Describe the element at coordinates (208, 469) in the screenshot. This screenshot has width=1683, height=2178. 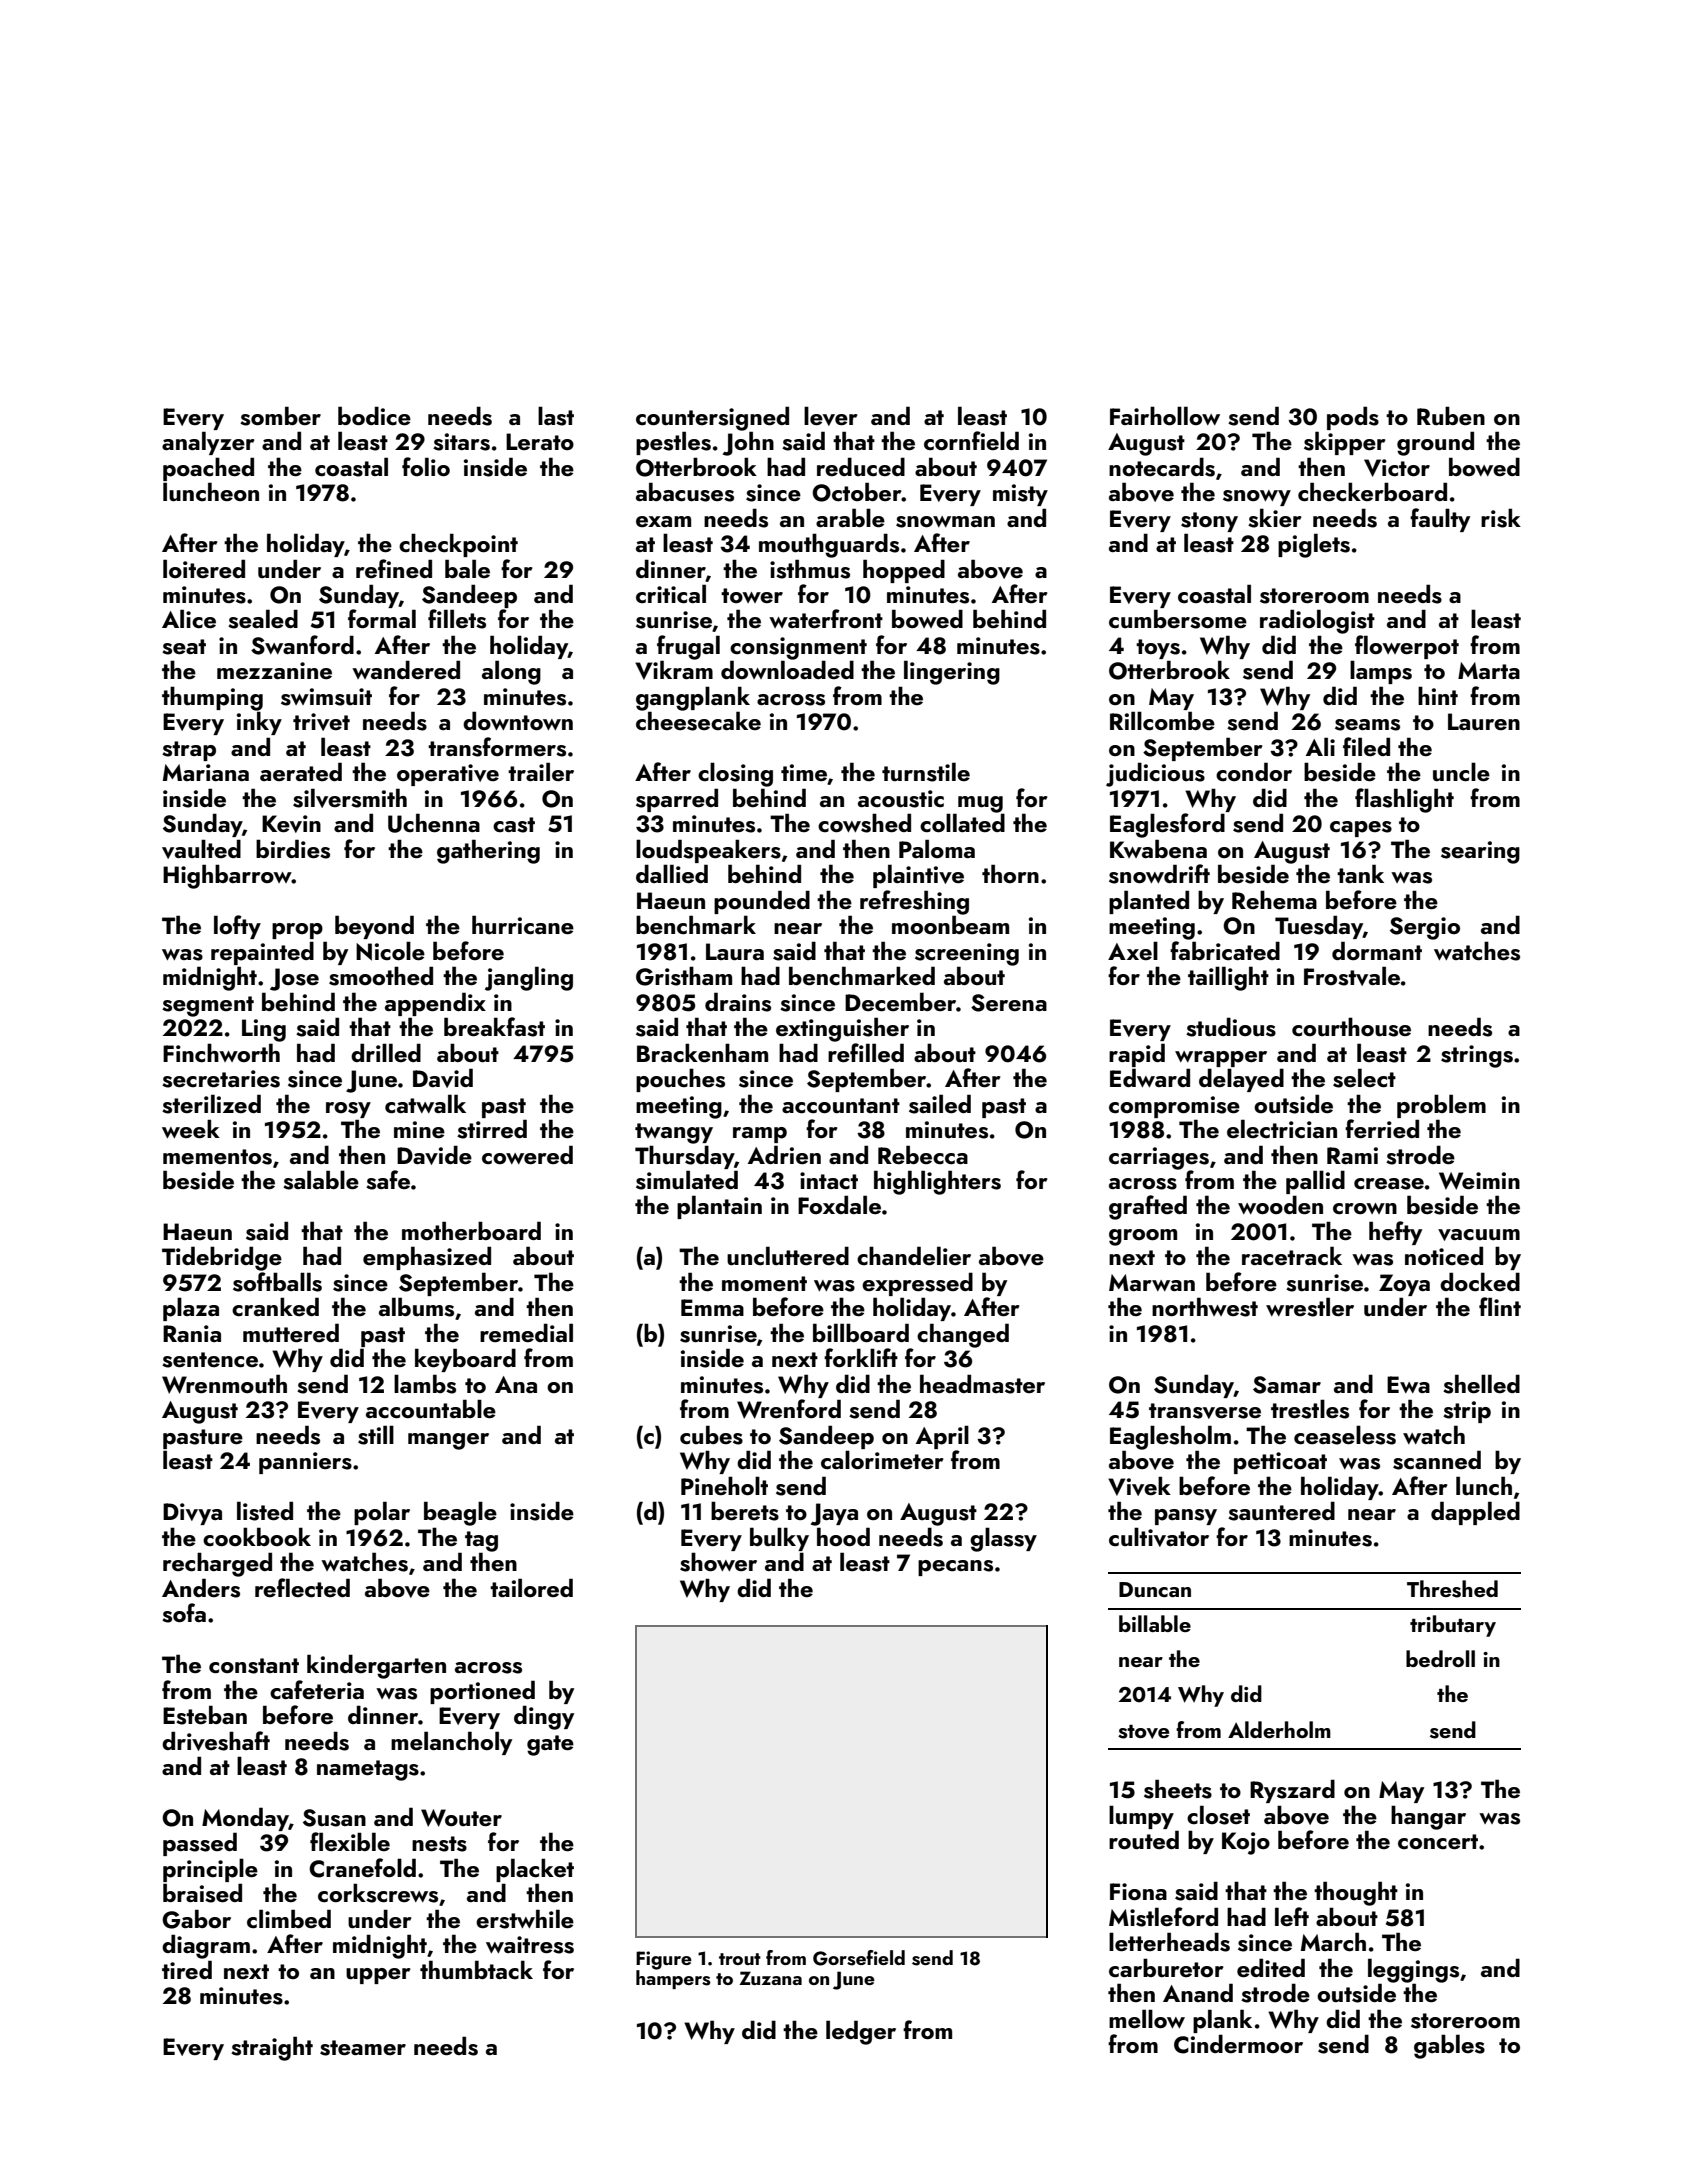
I see `poached` at that location.
